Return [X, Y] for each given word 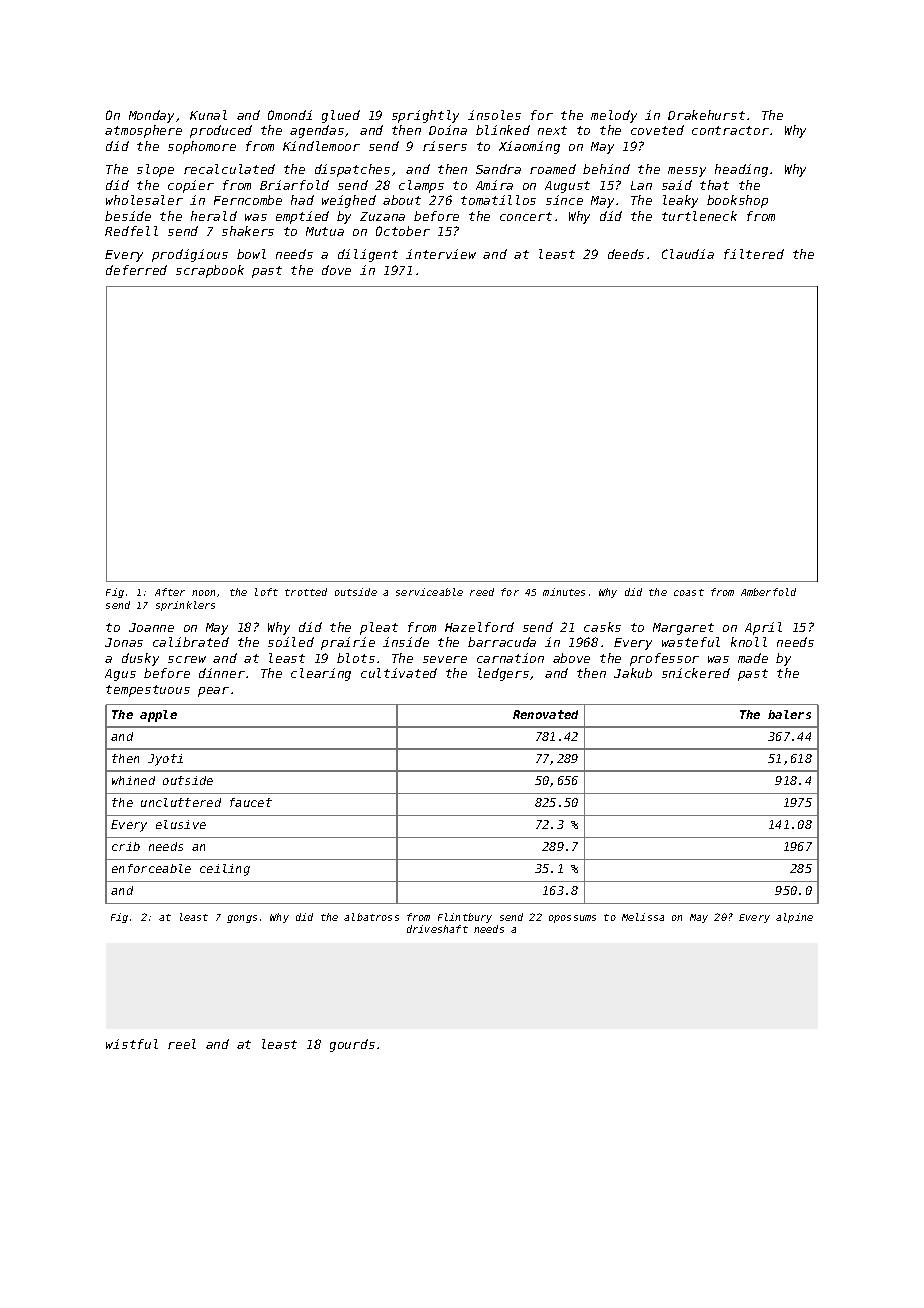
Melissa [643, 917]
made [753, 658]
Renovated [545, 714]
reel [182, 1044]
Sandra [498, 169]
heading [741, 170]
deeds [626, 254]
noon [203, 593]
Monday [151, 116]
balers [789, 714]
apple [158, 716]
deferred [136, 270]
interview [441, 254]
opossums [572, 919]
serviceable [429, 592]
